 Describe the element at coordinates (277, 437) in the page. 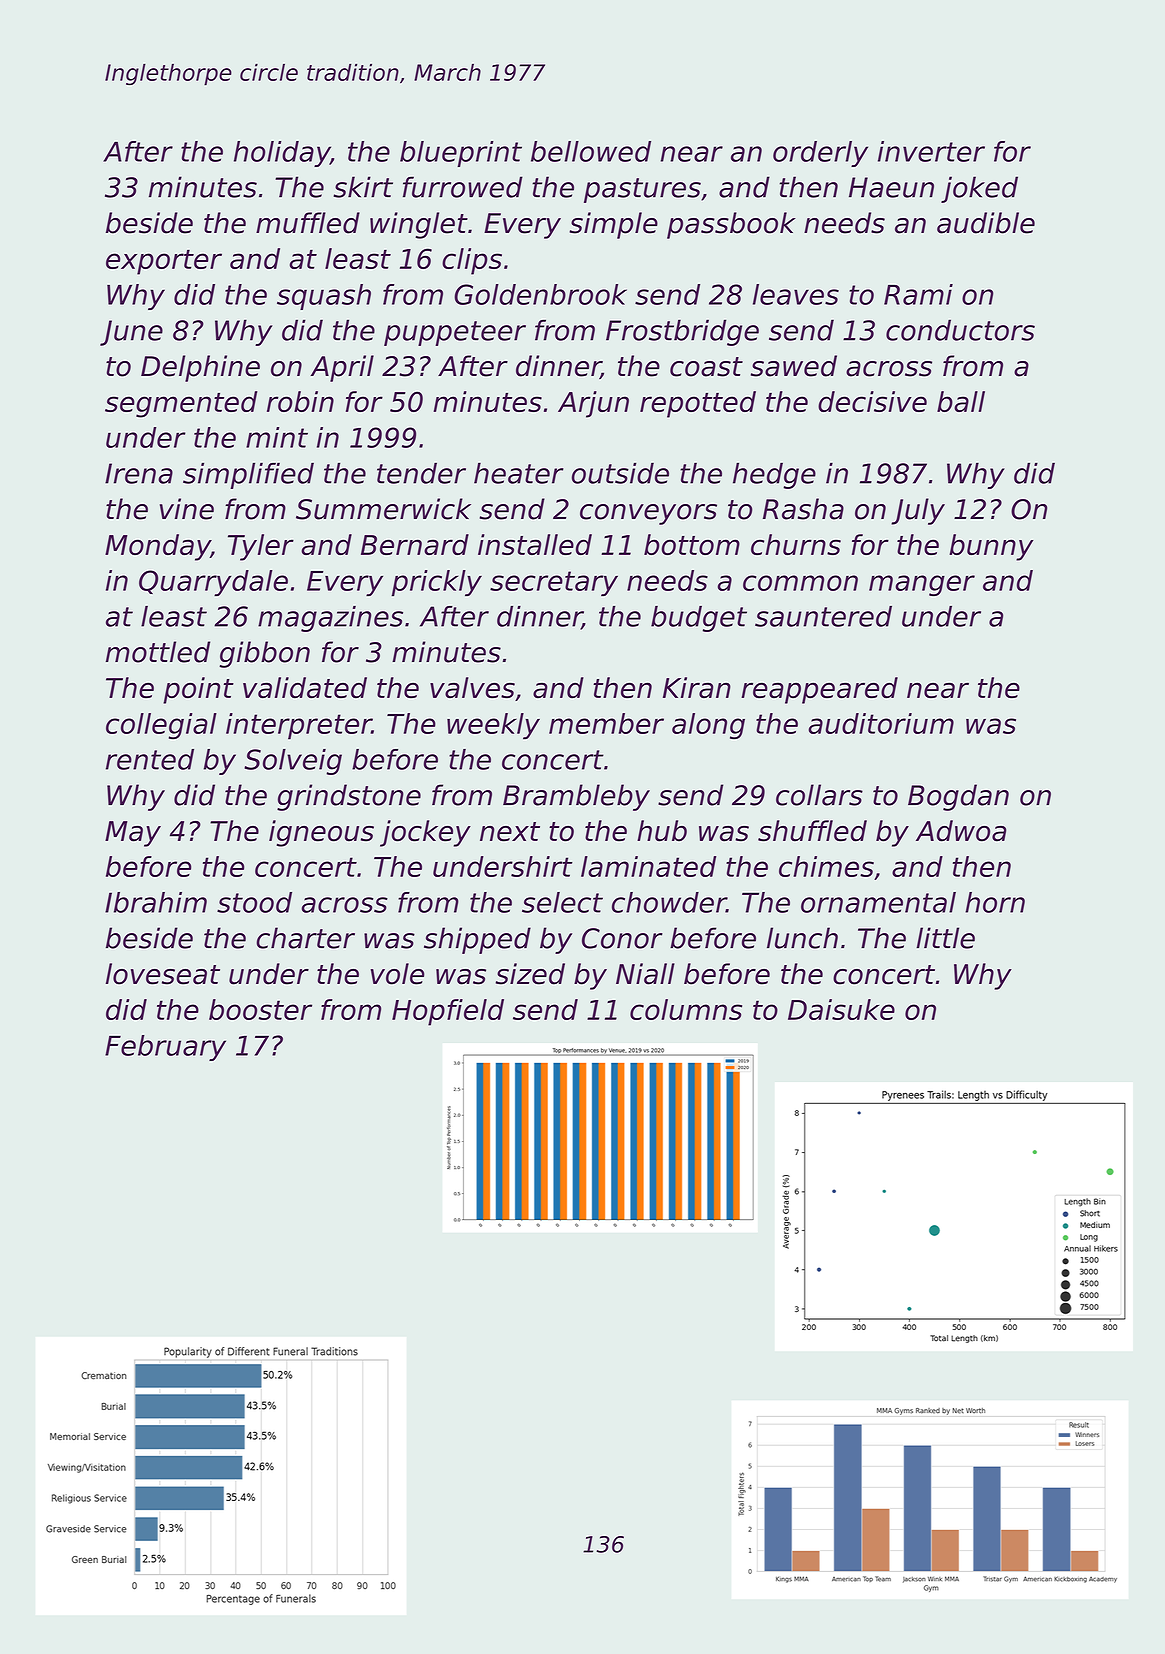

I see `mint` at that location.
